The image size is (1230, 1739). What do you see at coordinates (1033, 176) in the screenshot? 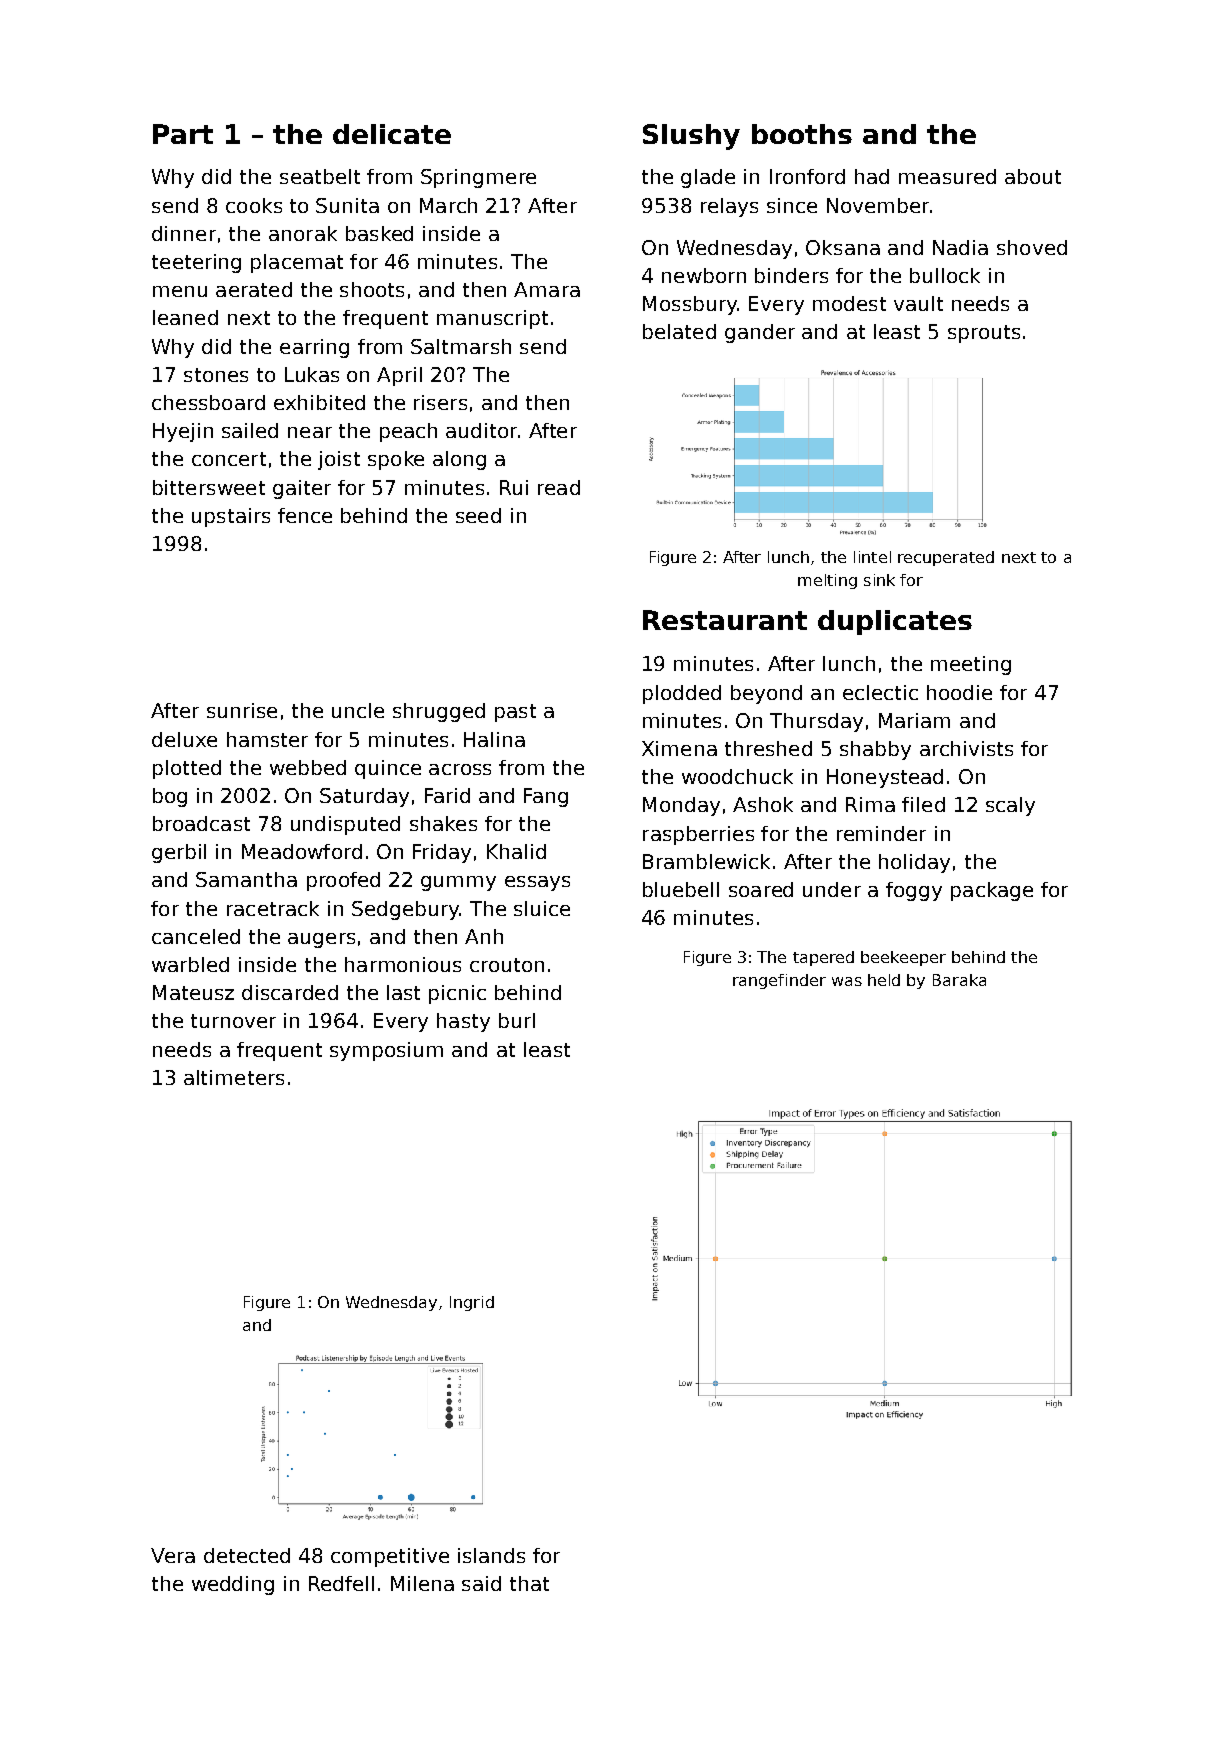
I see `about` at bounding box center [1033, 176].
